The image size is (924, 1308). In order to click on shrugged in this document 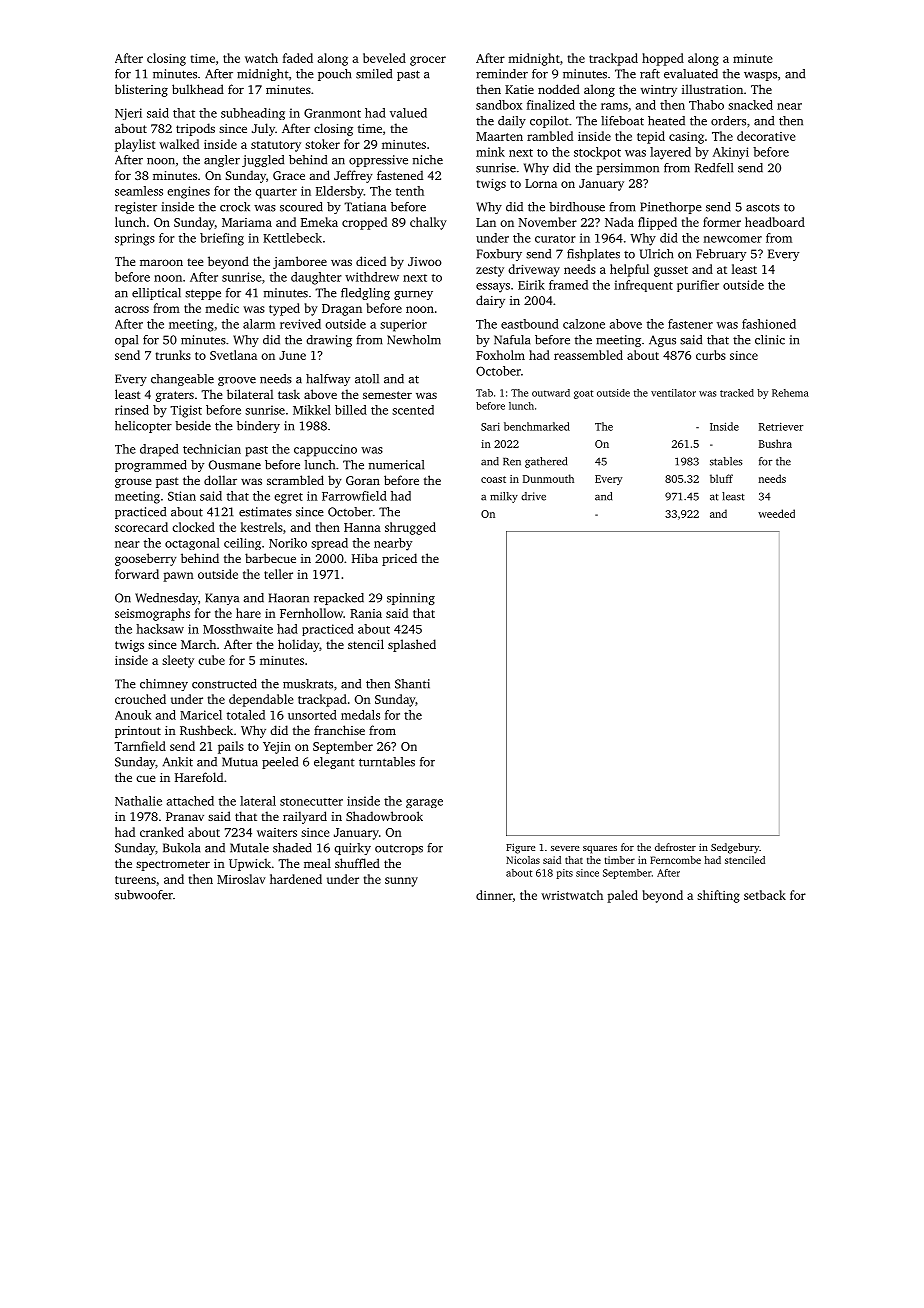, I will do `click(410, 528)`.
